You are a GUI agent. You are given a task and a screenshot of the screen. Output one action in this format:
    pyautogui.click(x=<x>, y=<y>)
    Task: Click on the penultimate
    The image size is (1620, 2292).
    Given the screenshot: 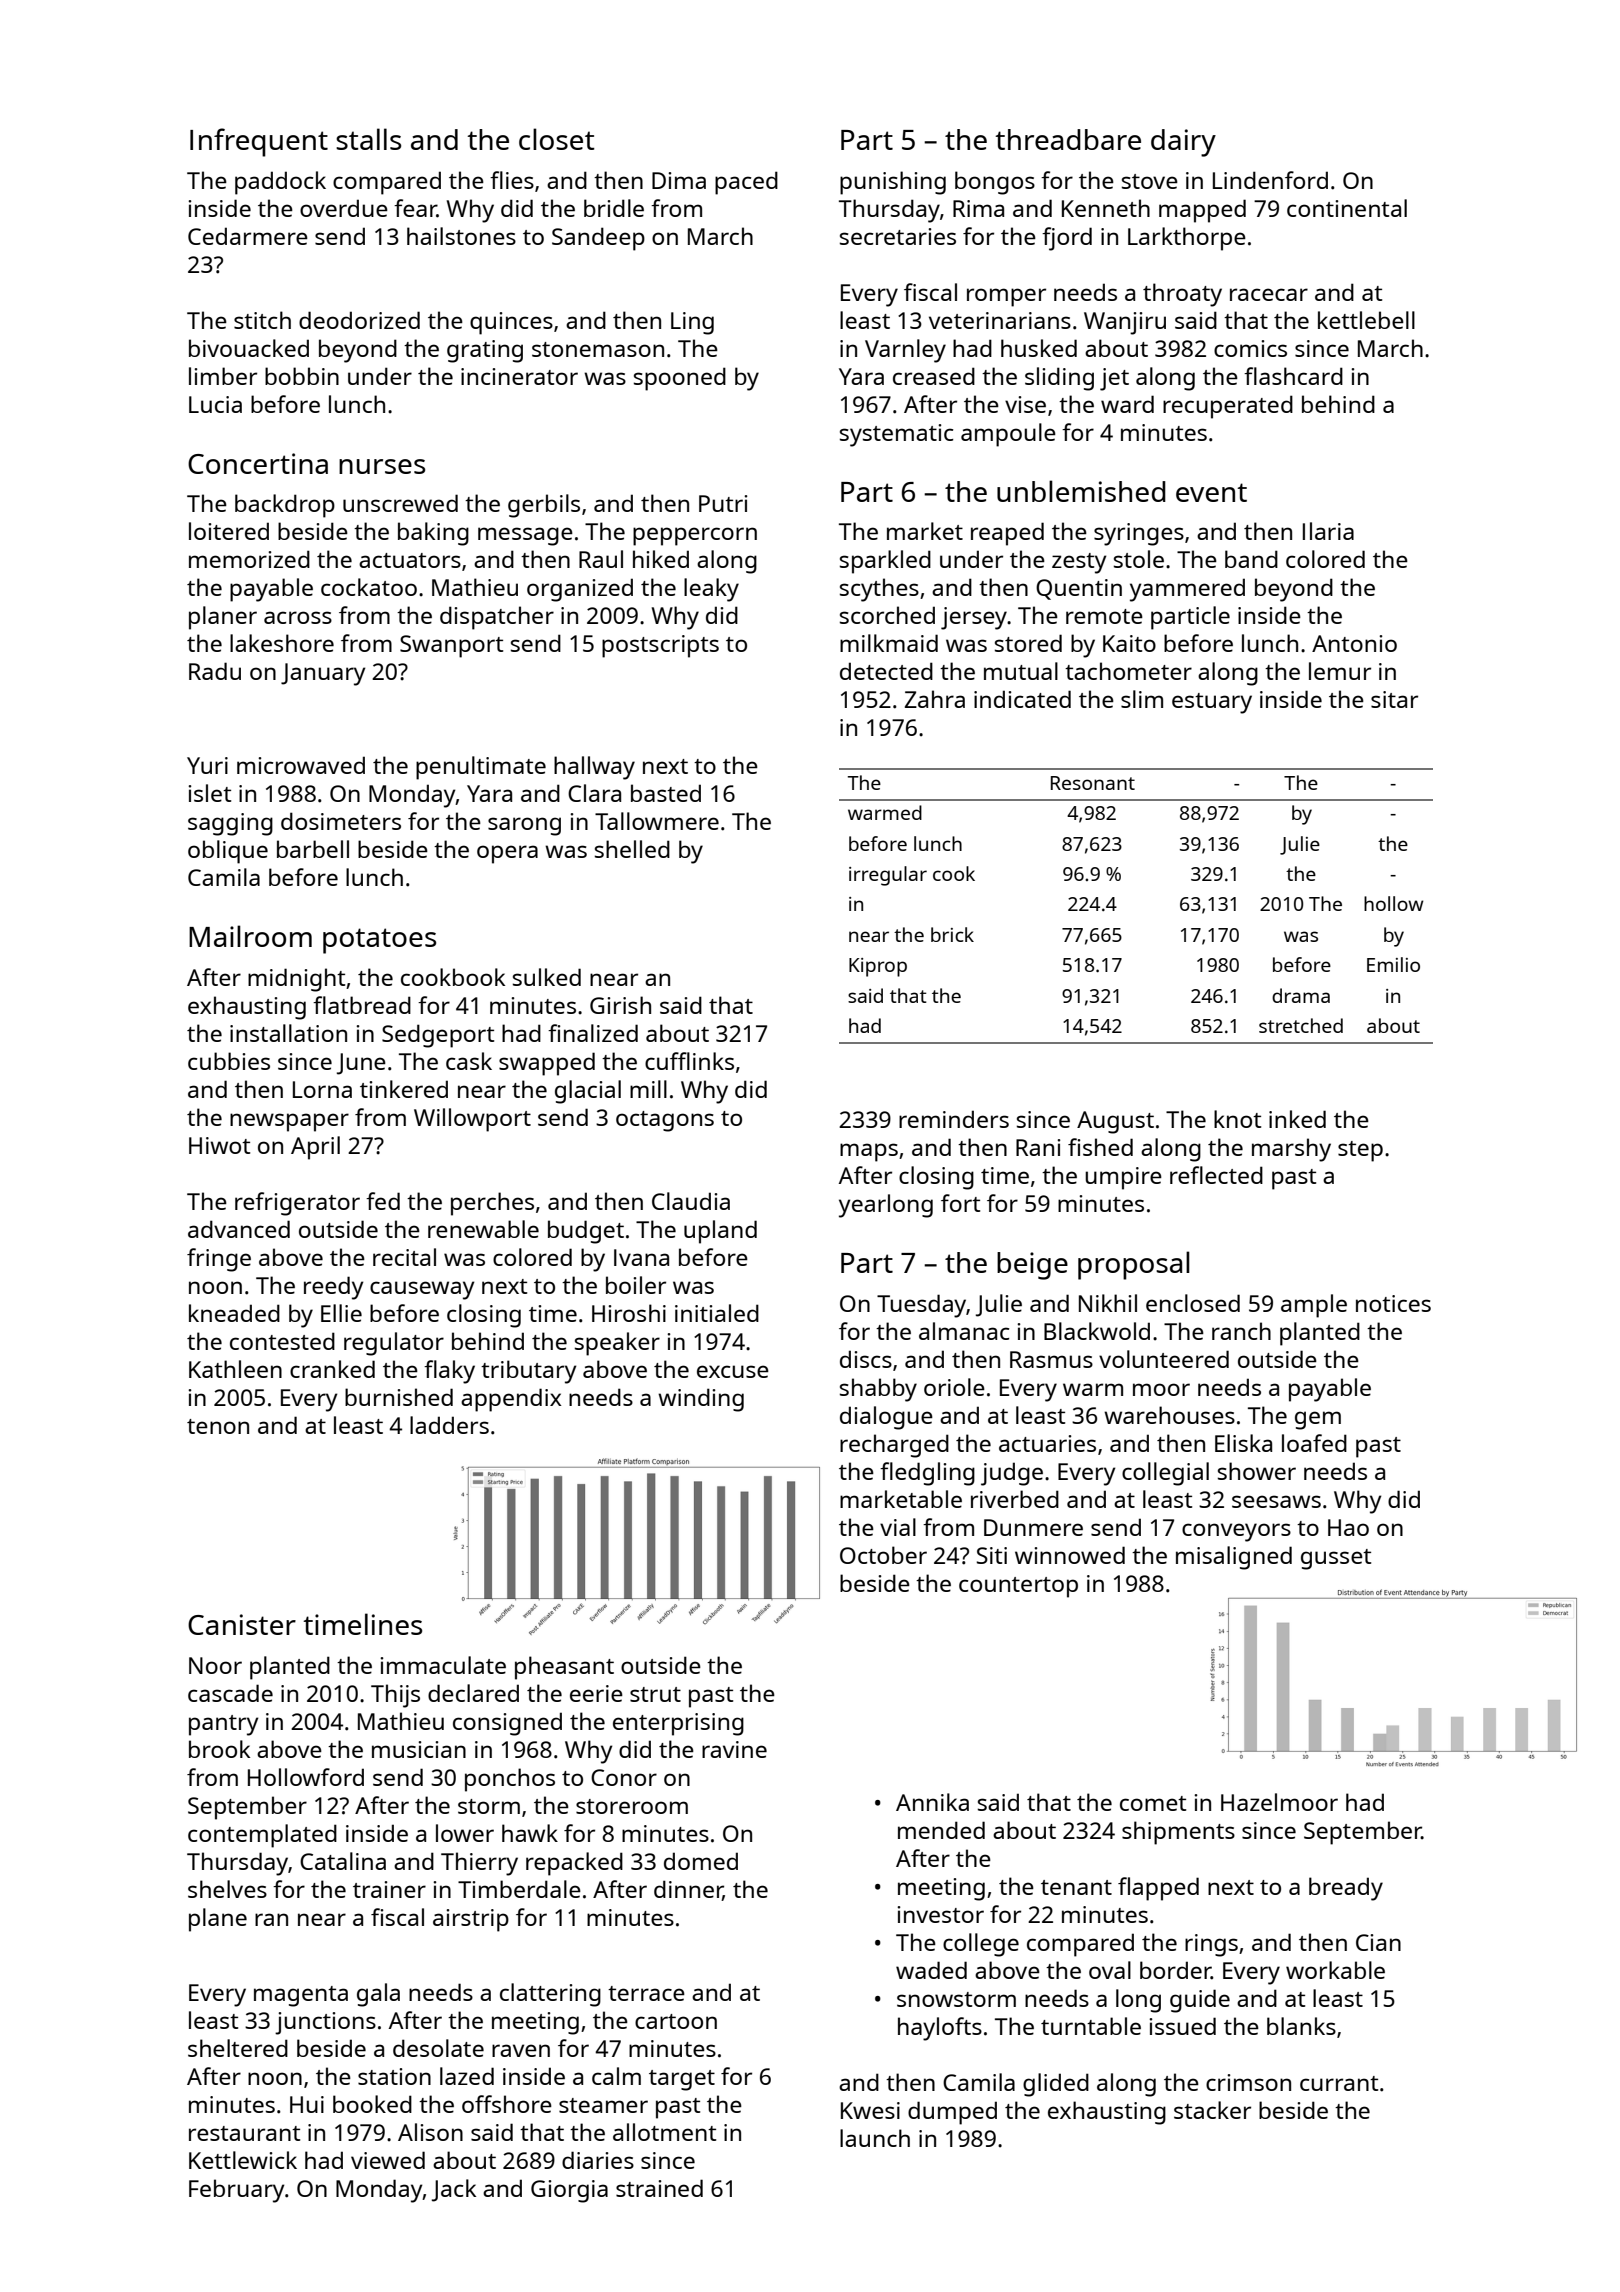 What is the action you would take?
    pyautogui.click(x=481, y=768)
